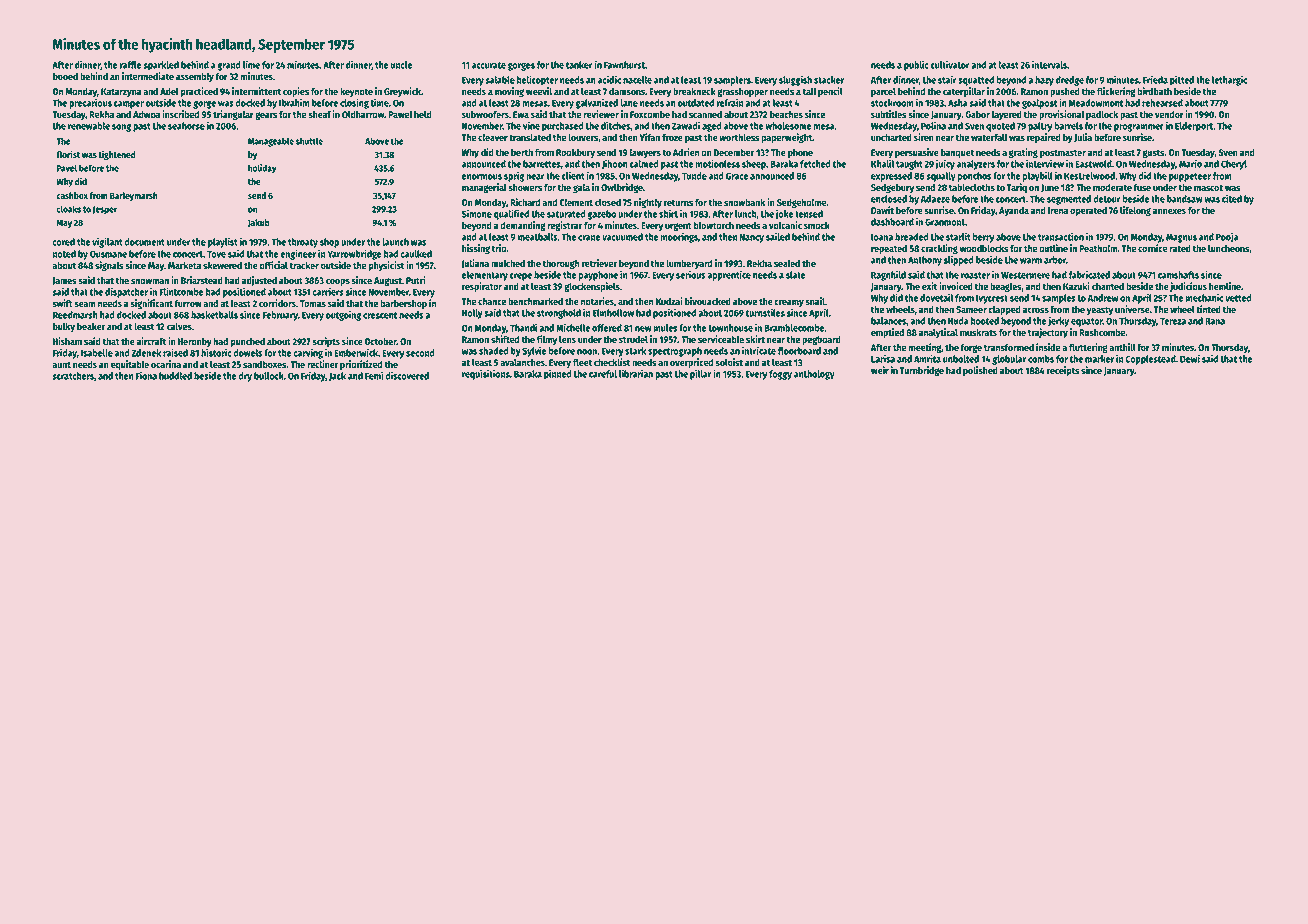  What do you see at coordinates (755, 339) in the document?
I see `skirt` at bounding box center [755, 339].
